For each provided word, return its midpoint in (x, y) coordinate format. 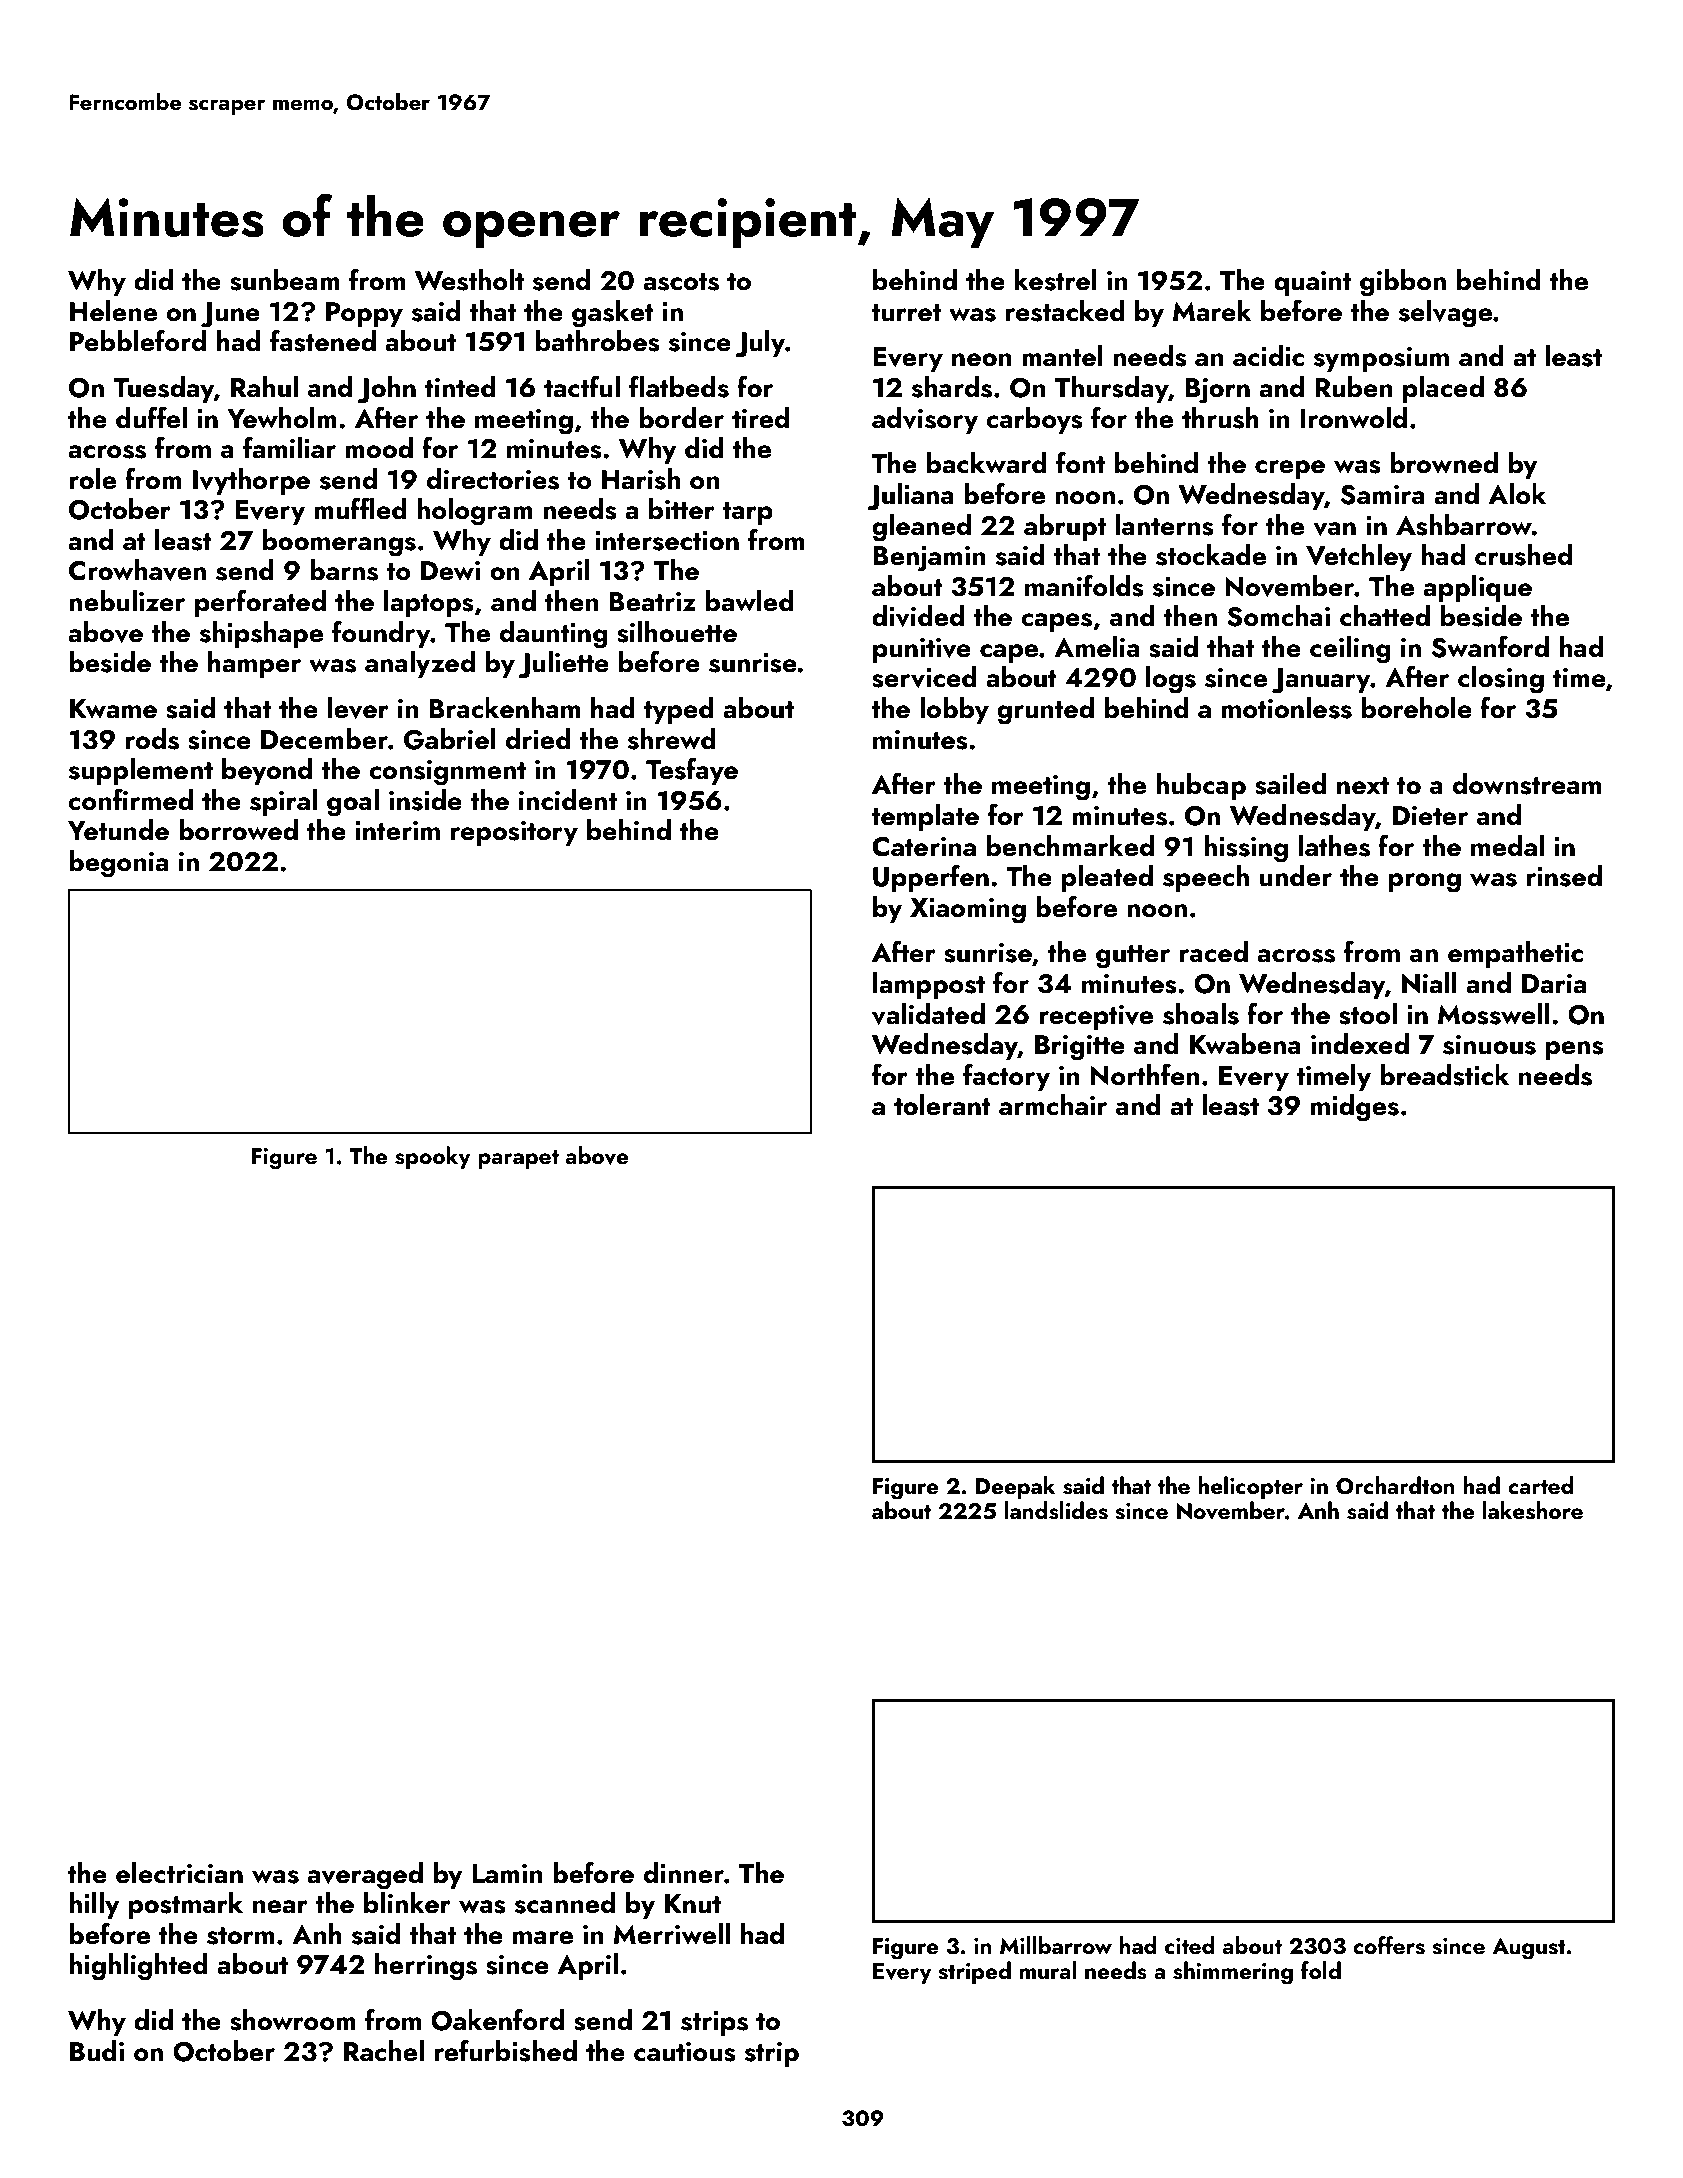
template (925, 817)
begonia (118, 864)
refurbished (506, 2050)
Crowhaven (137, 570)
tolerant (942, 1105)
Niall (1429, 983)
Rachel (384, 2051)
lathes (1334, 846)
